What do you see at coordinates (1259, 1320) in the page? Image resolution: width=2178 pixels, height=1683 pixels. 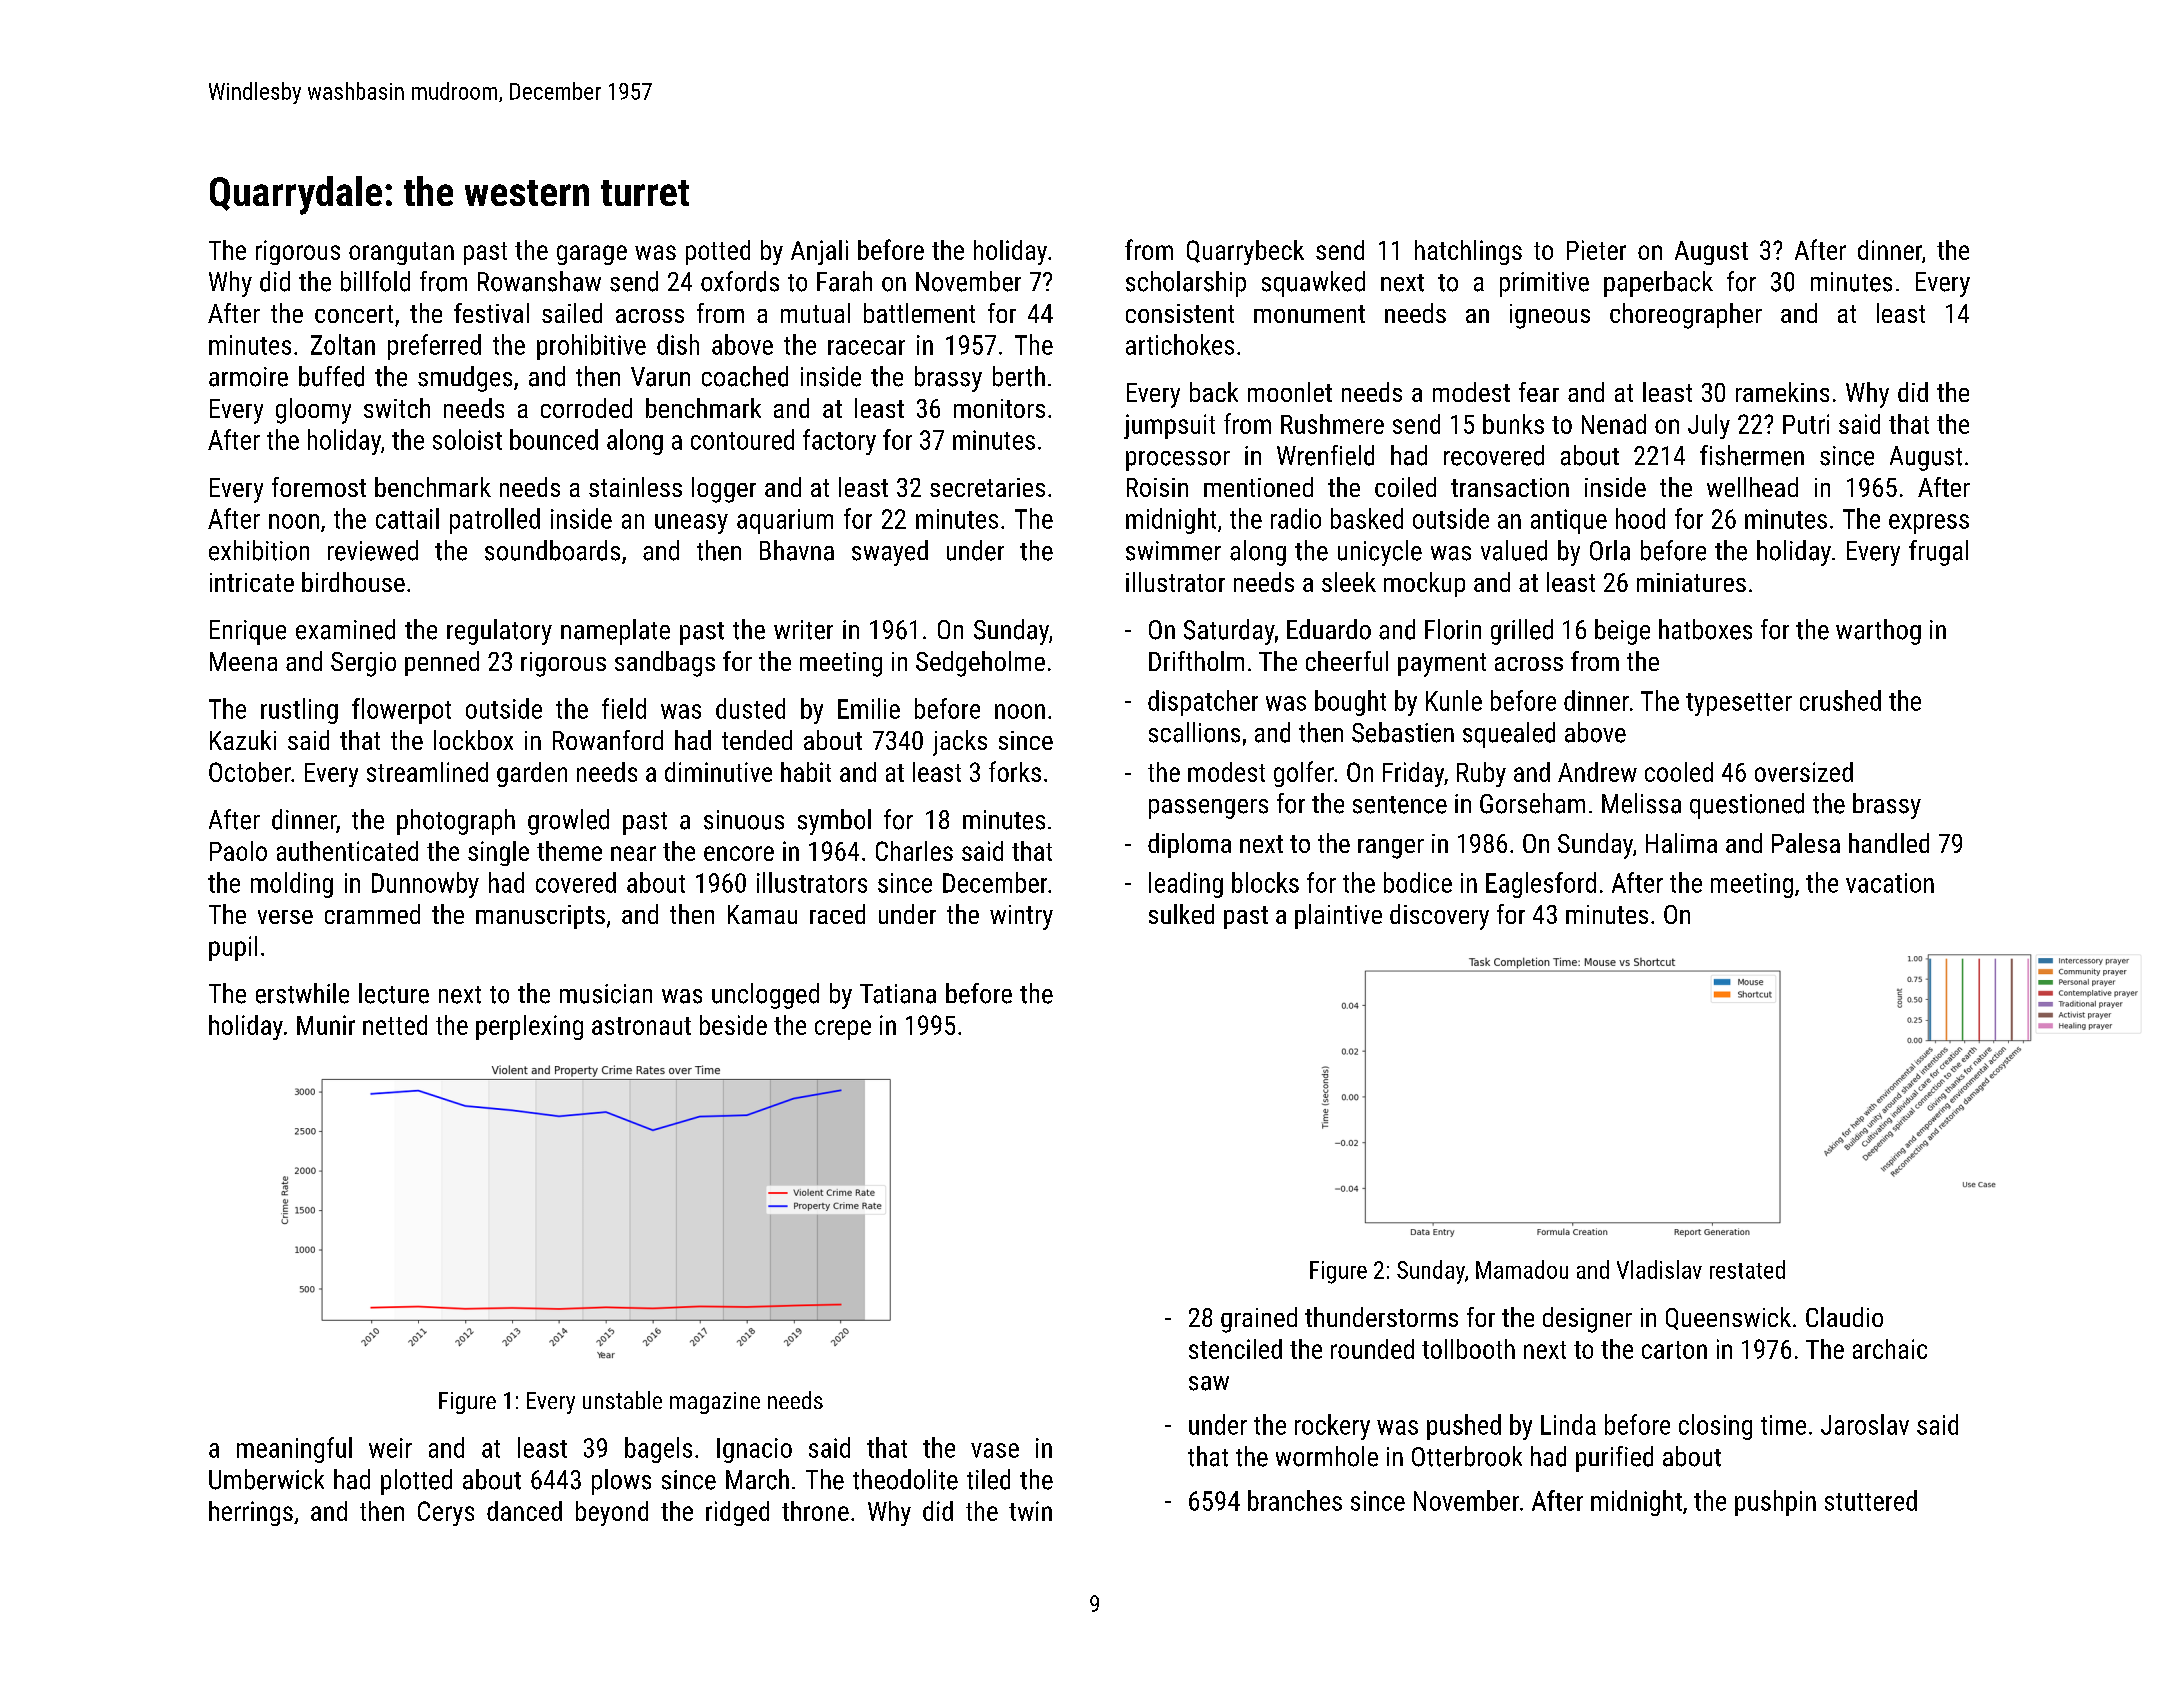 I see `grained` at bounding box center [1259, 1320].
